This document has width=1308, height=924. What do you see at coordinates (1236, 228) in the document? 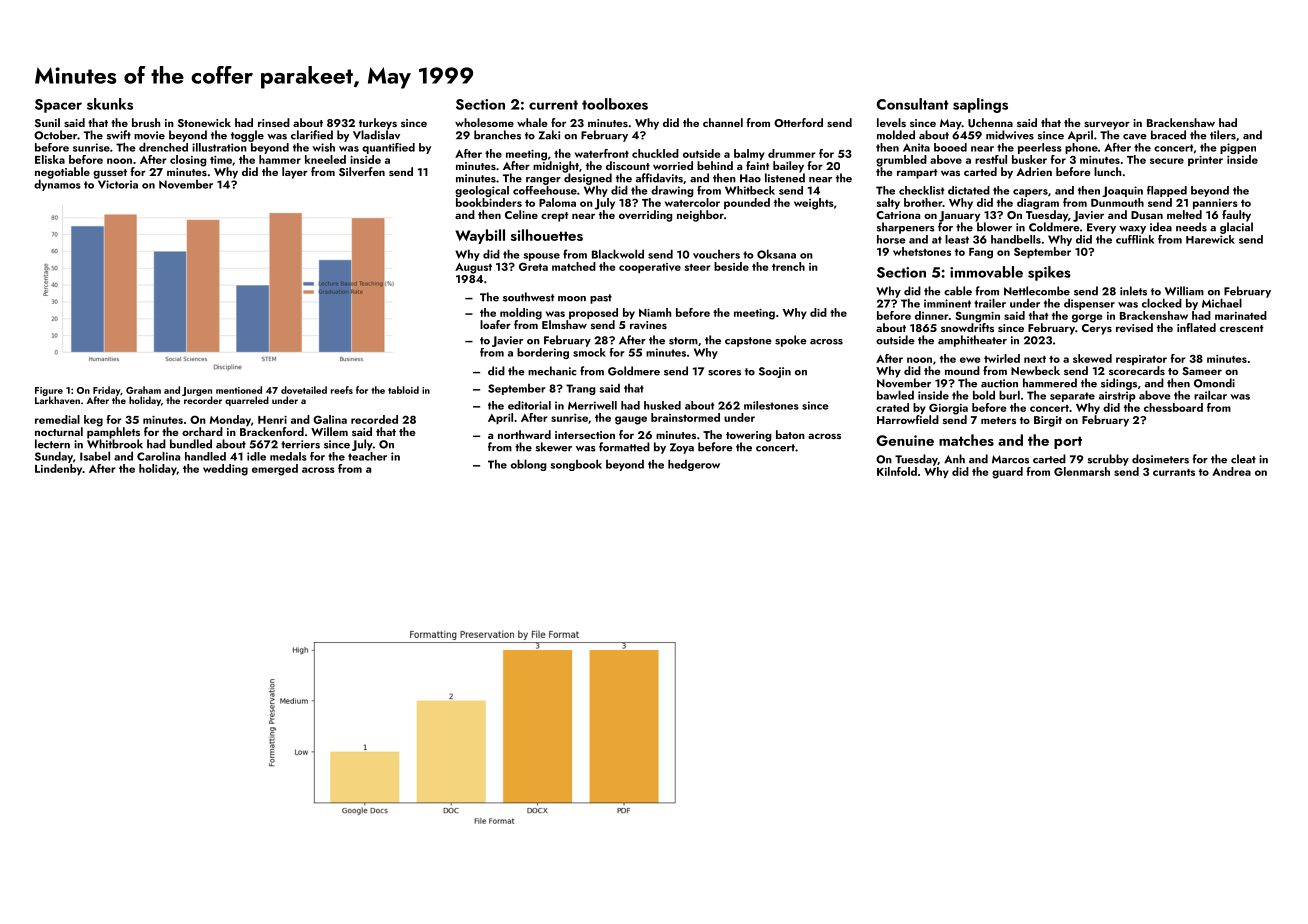
I see `glacial` at bounding box center [1236, 228].
